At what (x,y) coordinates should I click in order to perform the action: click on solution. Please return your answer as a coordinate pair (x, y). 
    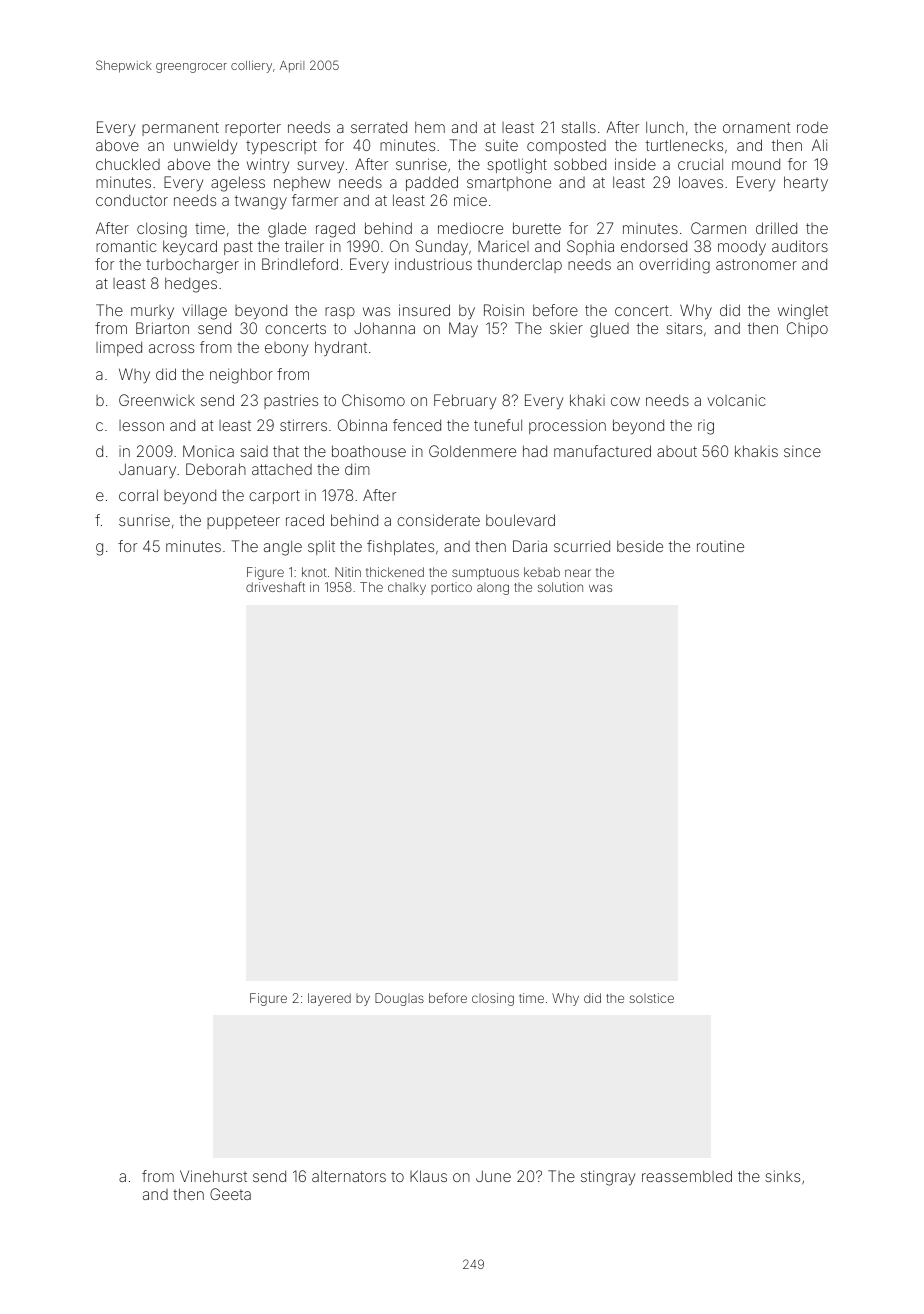
    Looking at the image, I should click on (560, 587).
